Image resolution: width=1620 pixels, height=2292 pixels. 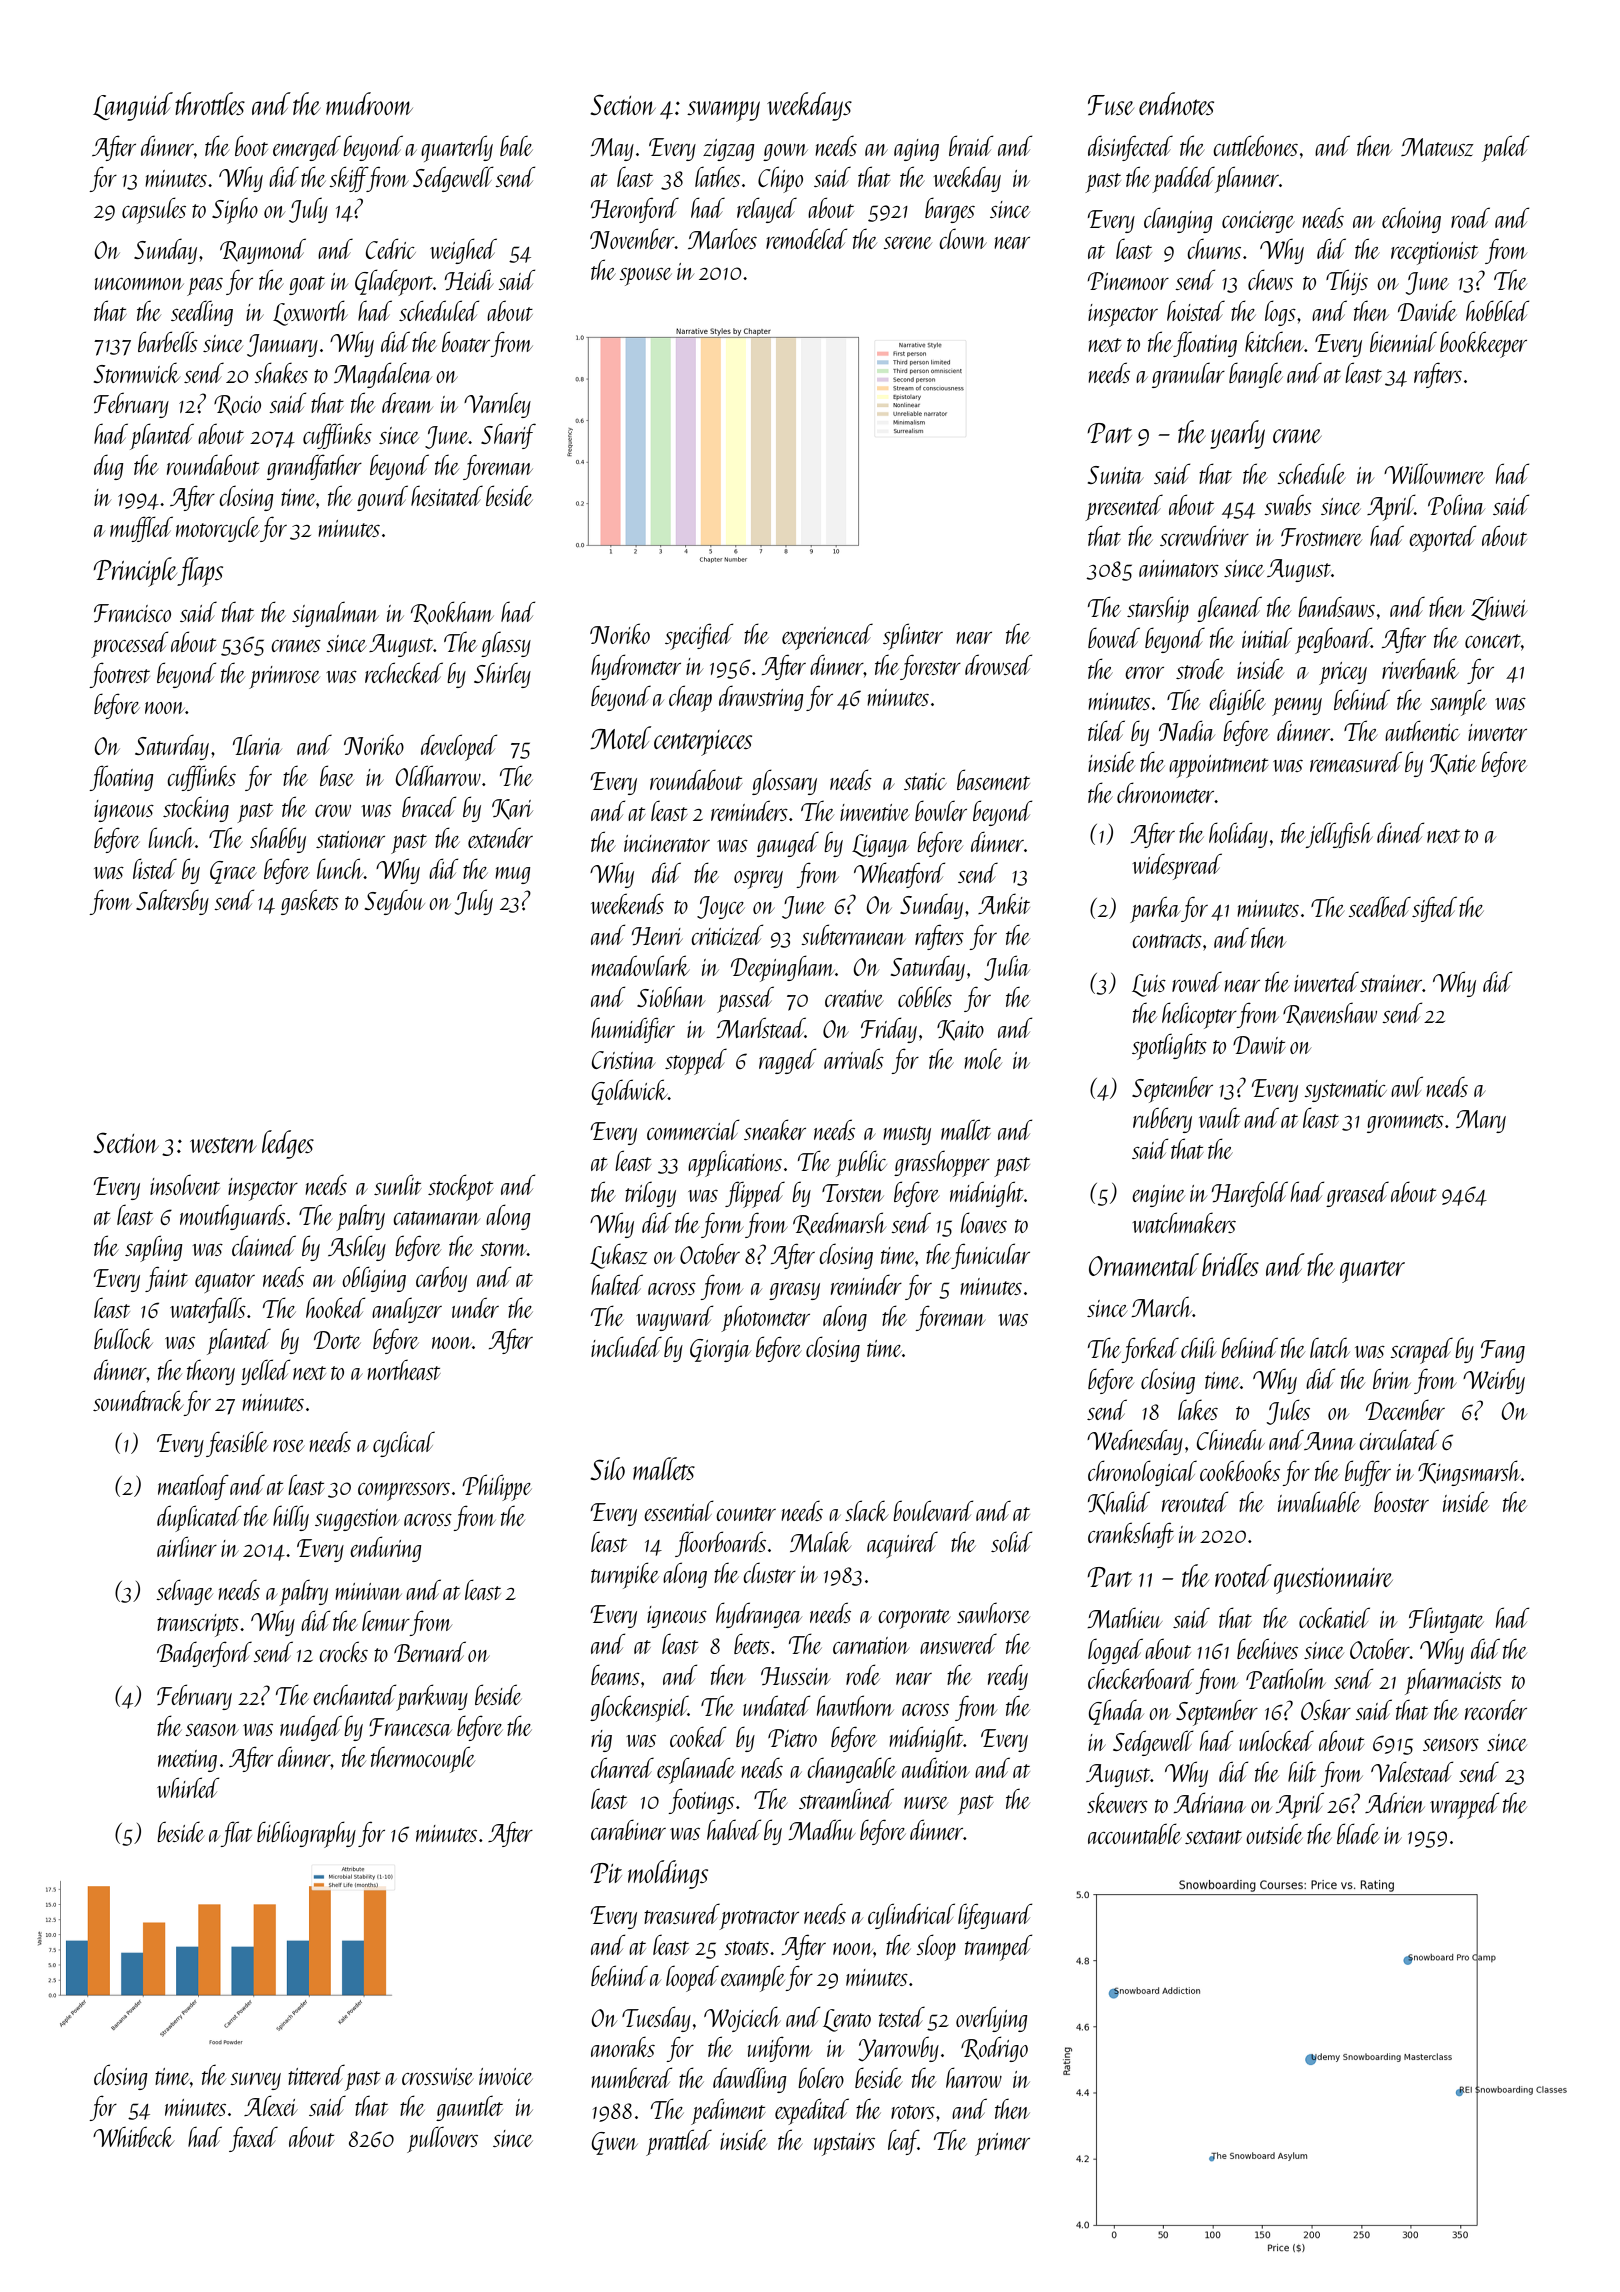 I want to click on airliner, so click(x=187, y=1546).
